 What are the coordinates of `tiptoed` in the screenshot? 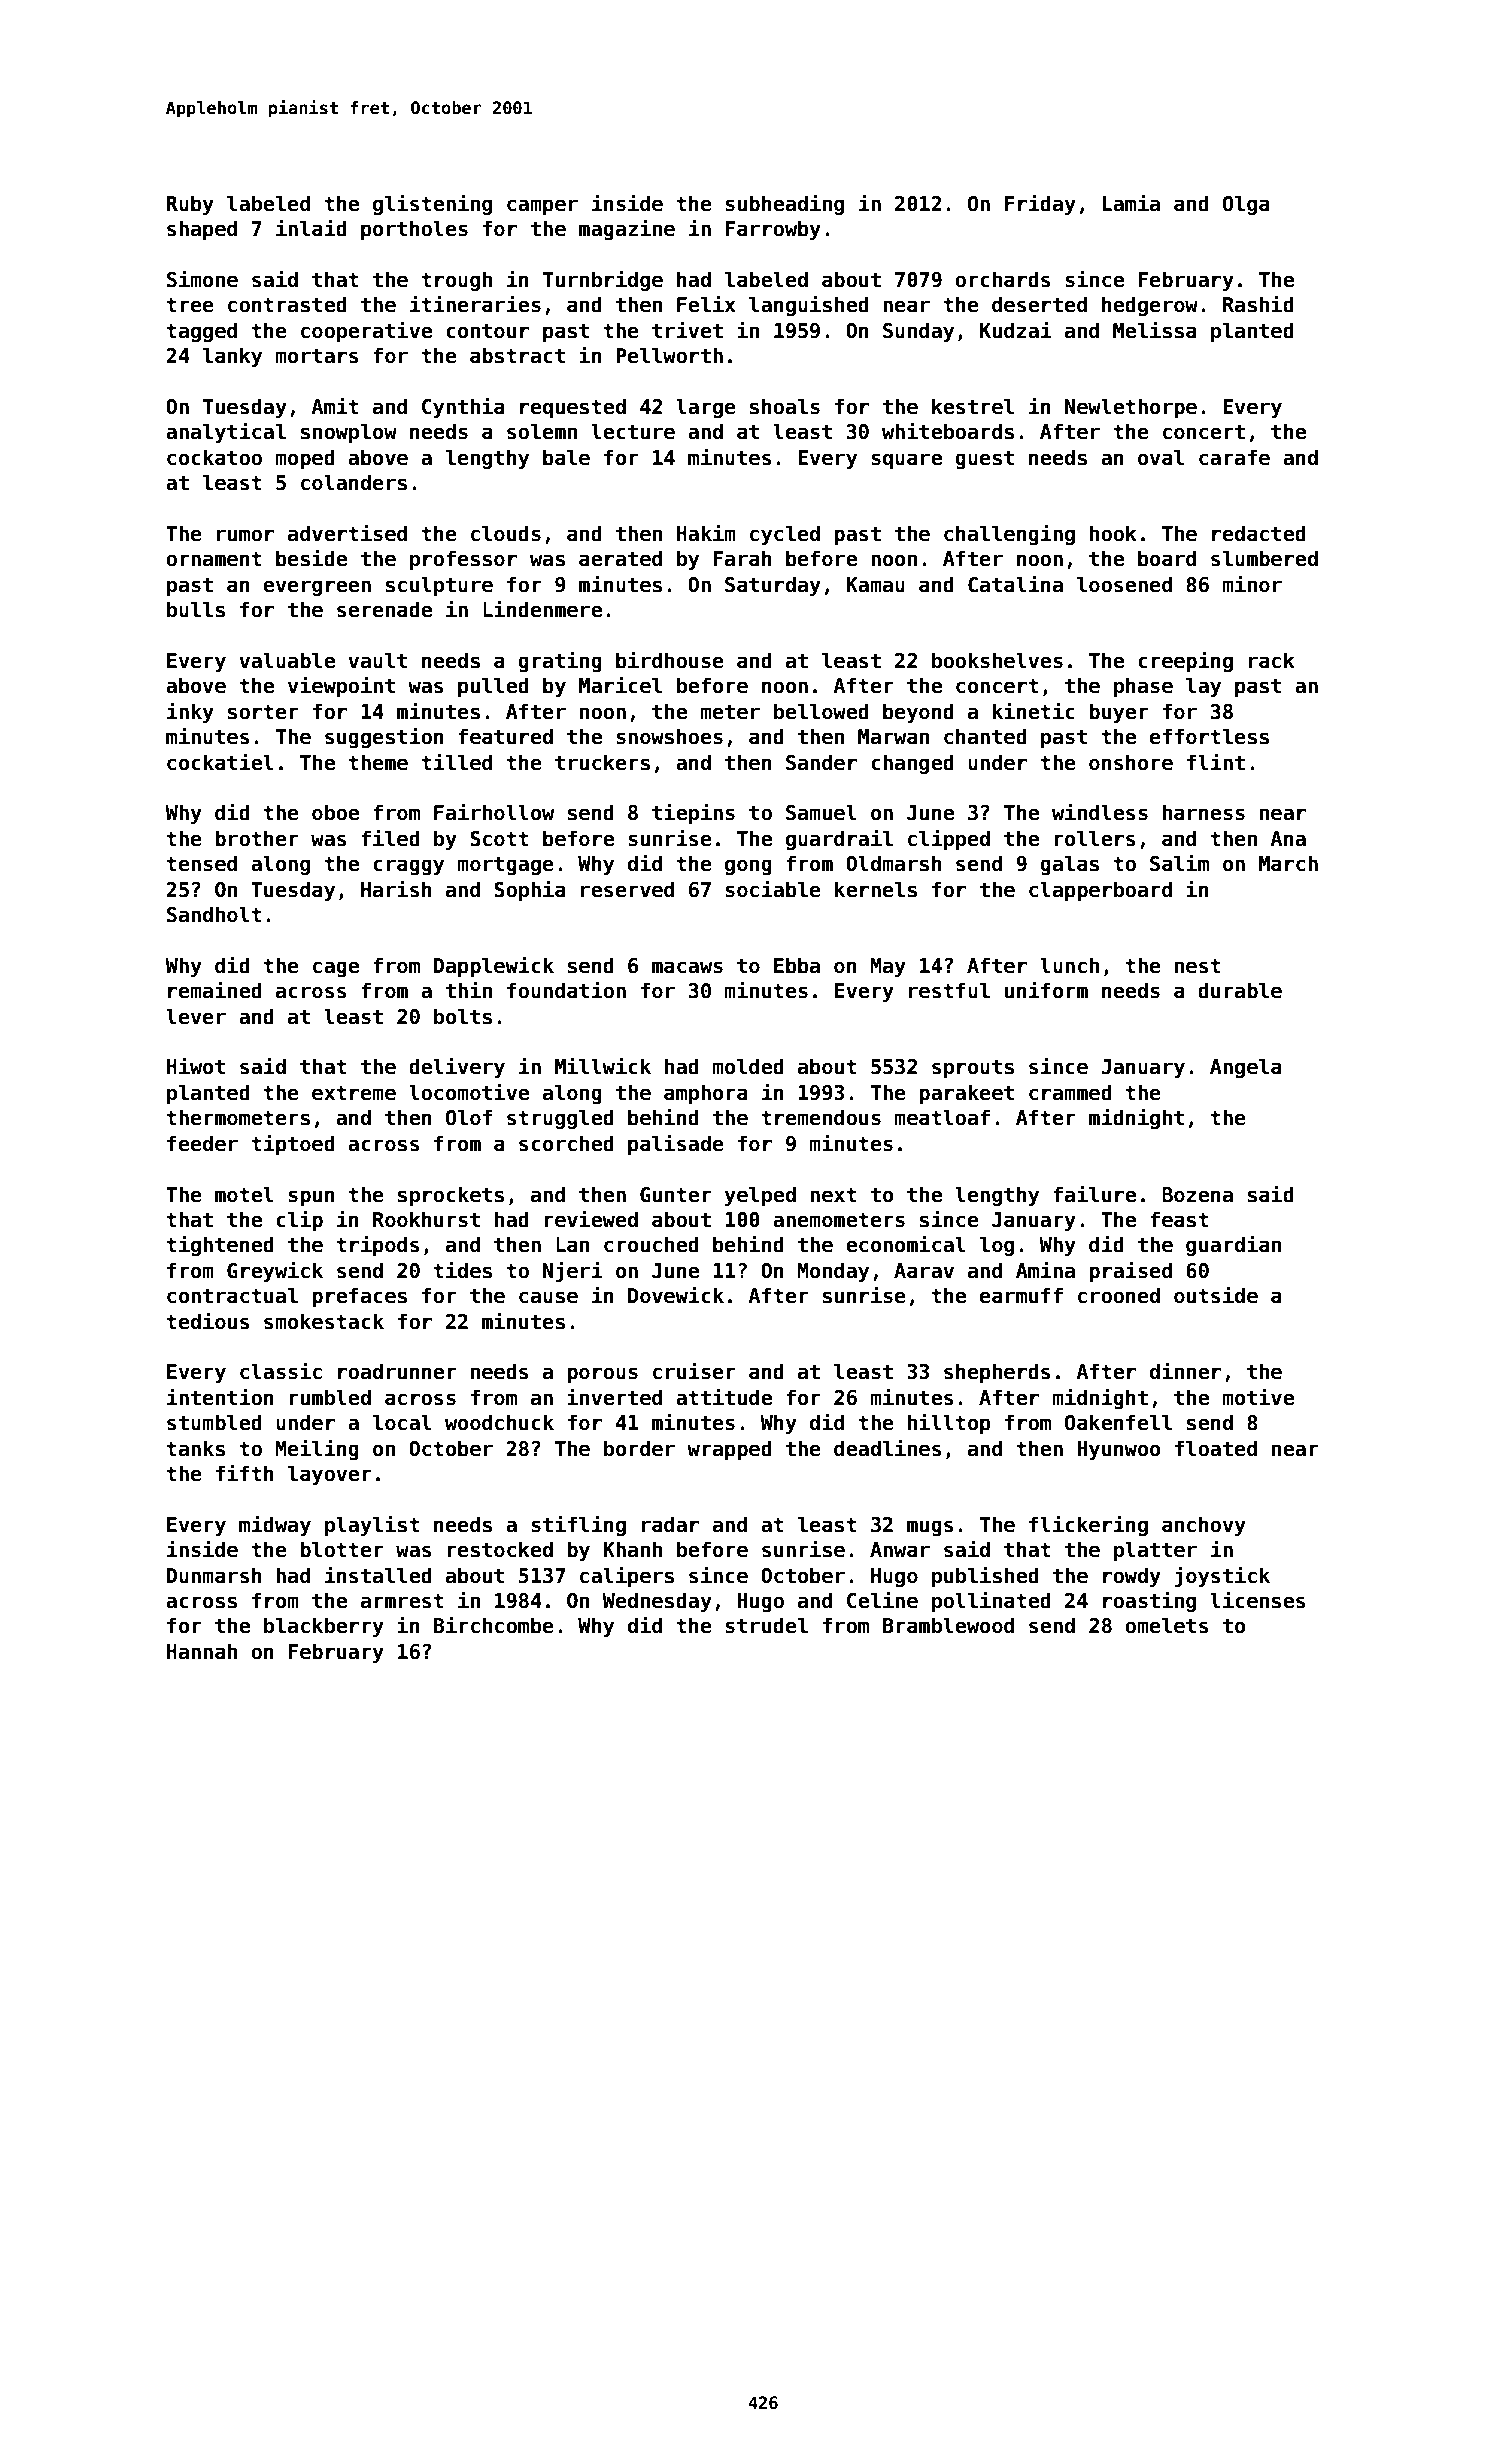 It's located at (293, 1144).
